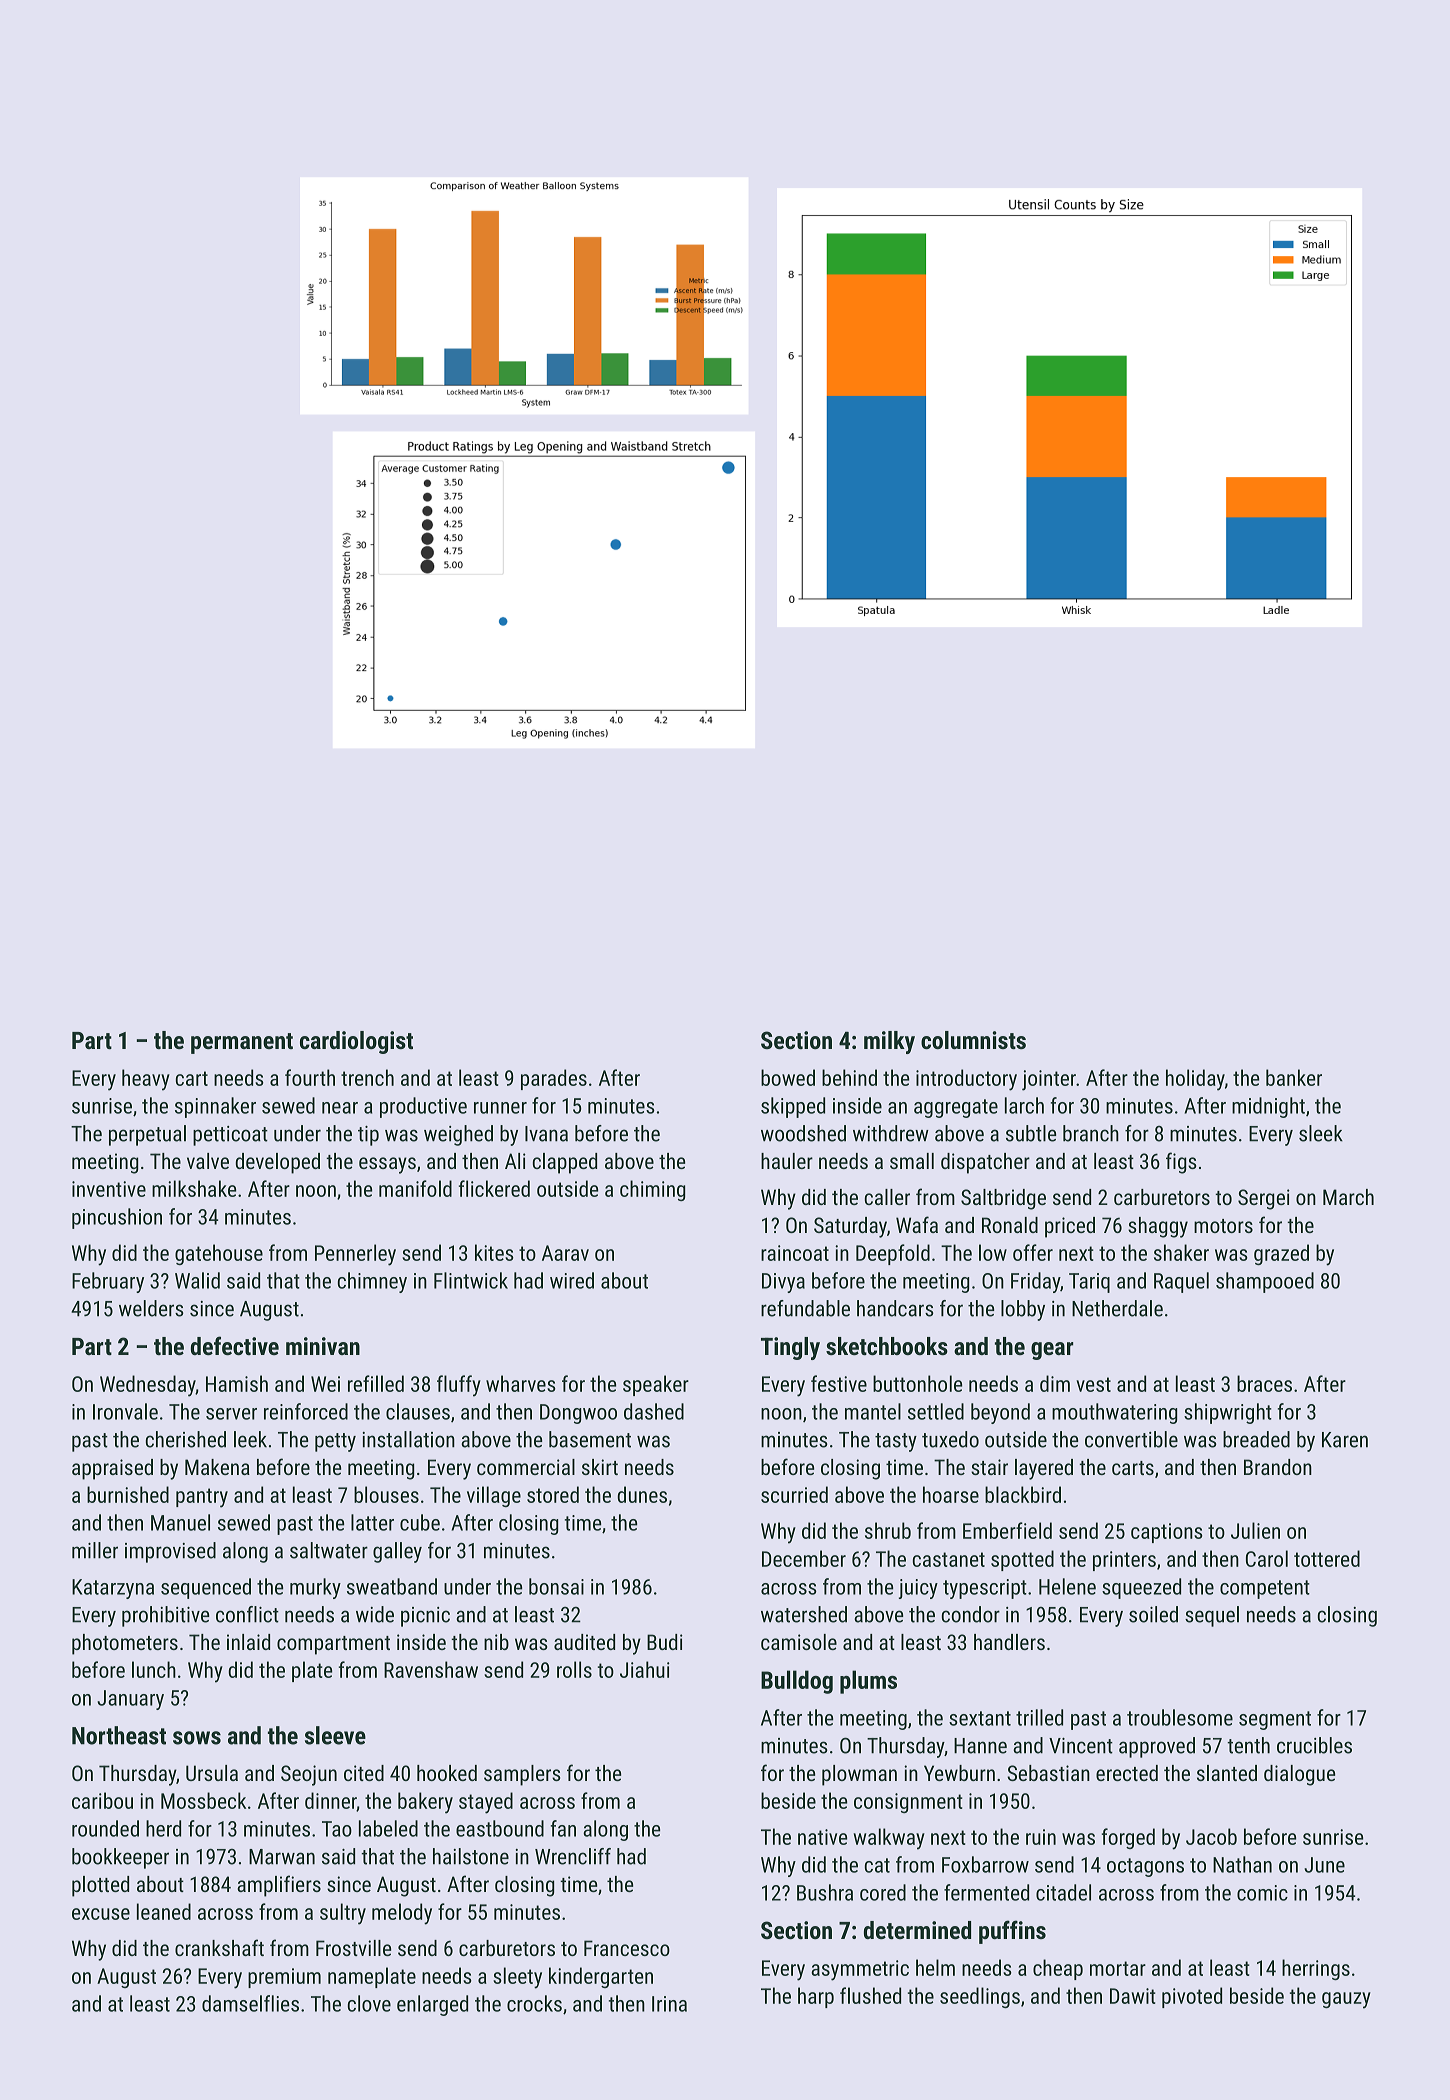 This document has width=1450, height=2100. Describe the element at coordinates (392, 1586) in the document. I see `sweatband` at that location.
